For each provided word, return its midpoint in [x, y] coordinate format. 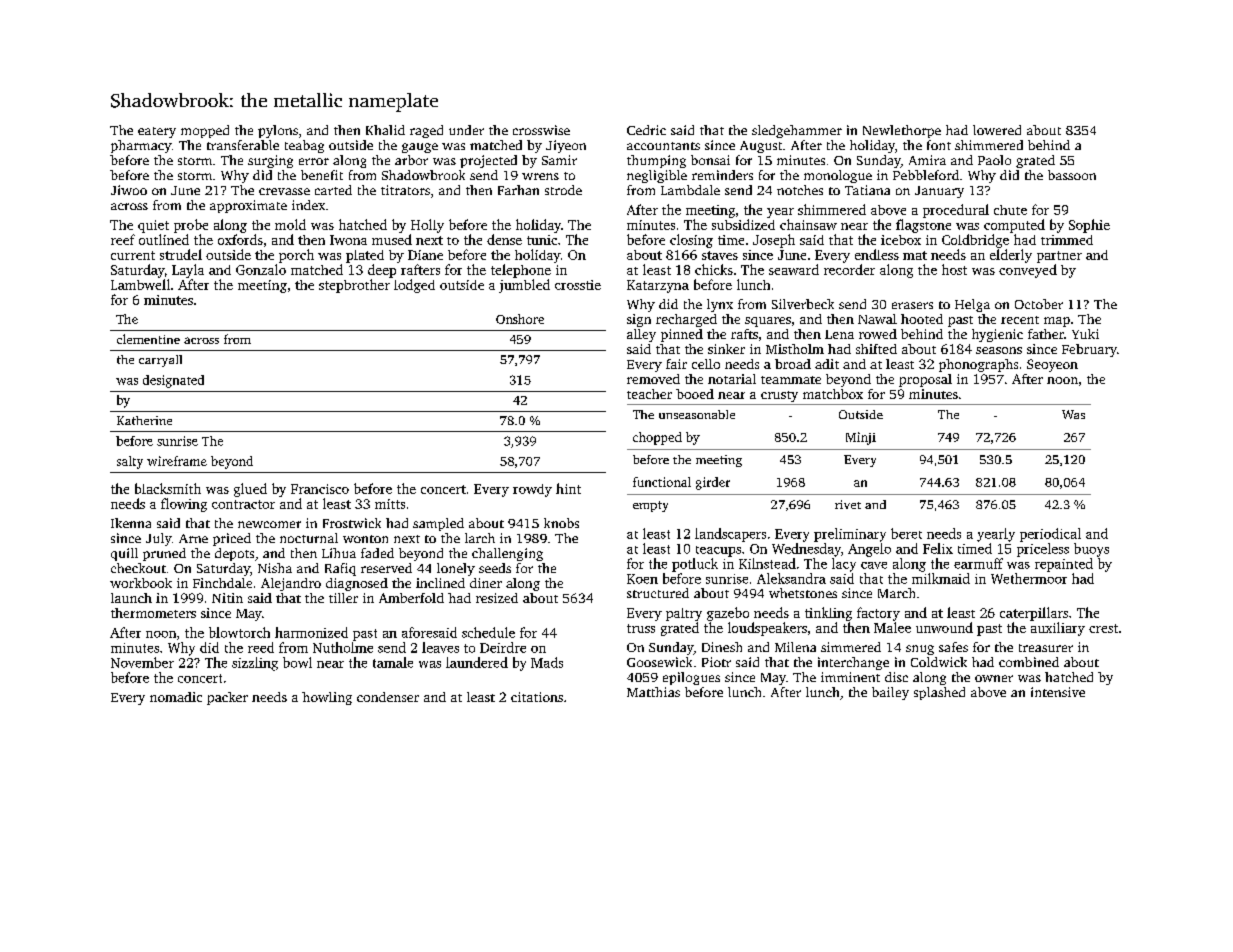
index [308, 205]
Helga [972, 305]
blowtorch [239, 632]
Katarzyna [658, 286]
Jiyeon [566, 146]
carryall [160, 361]
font [939, 145]
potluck [695, 565]
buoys [1091, 550]
